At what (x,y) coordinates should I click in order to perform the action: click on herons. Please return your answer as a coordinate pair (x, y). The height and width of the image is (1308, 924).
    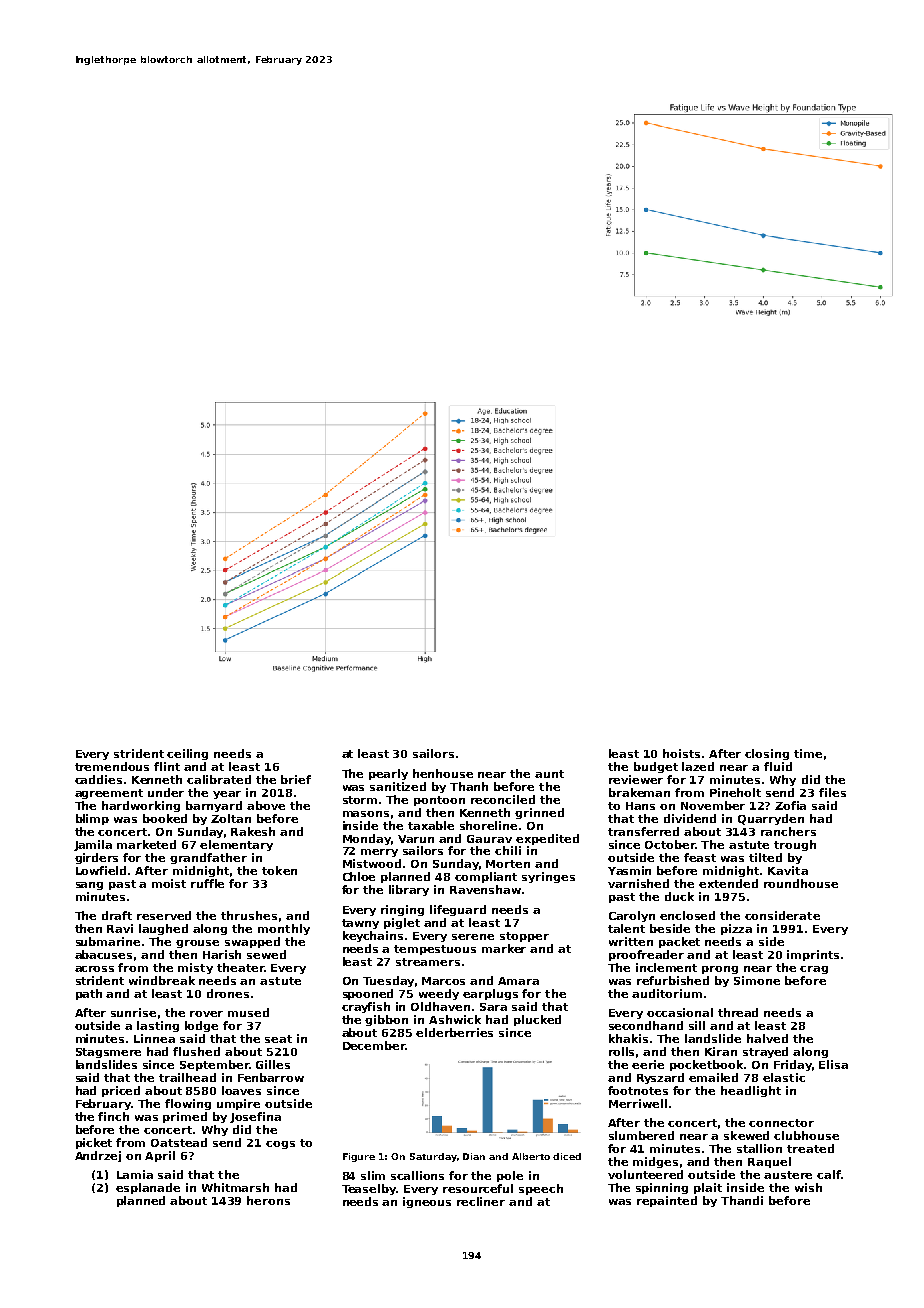
    Looking at the image, I should click on (268, 1200).
